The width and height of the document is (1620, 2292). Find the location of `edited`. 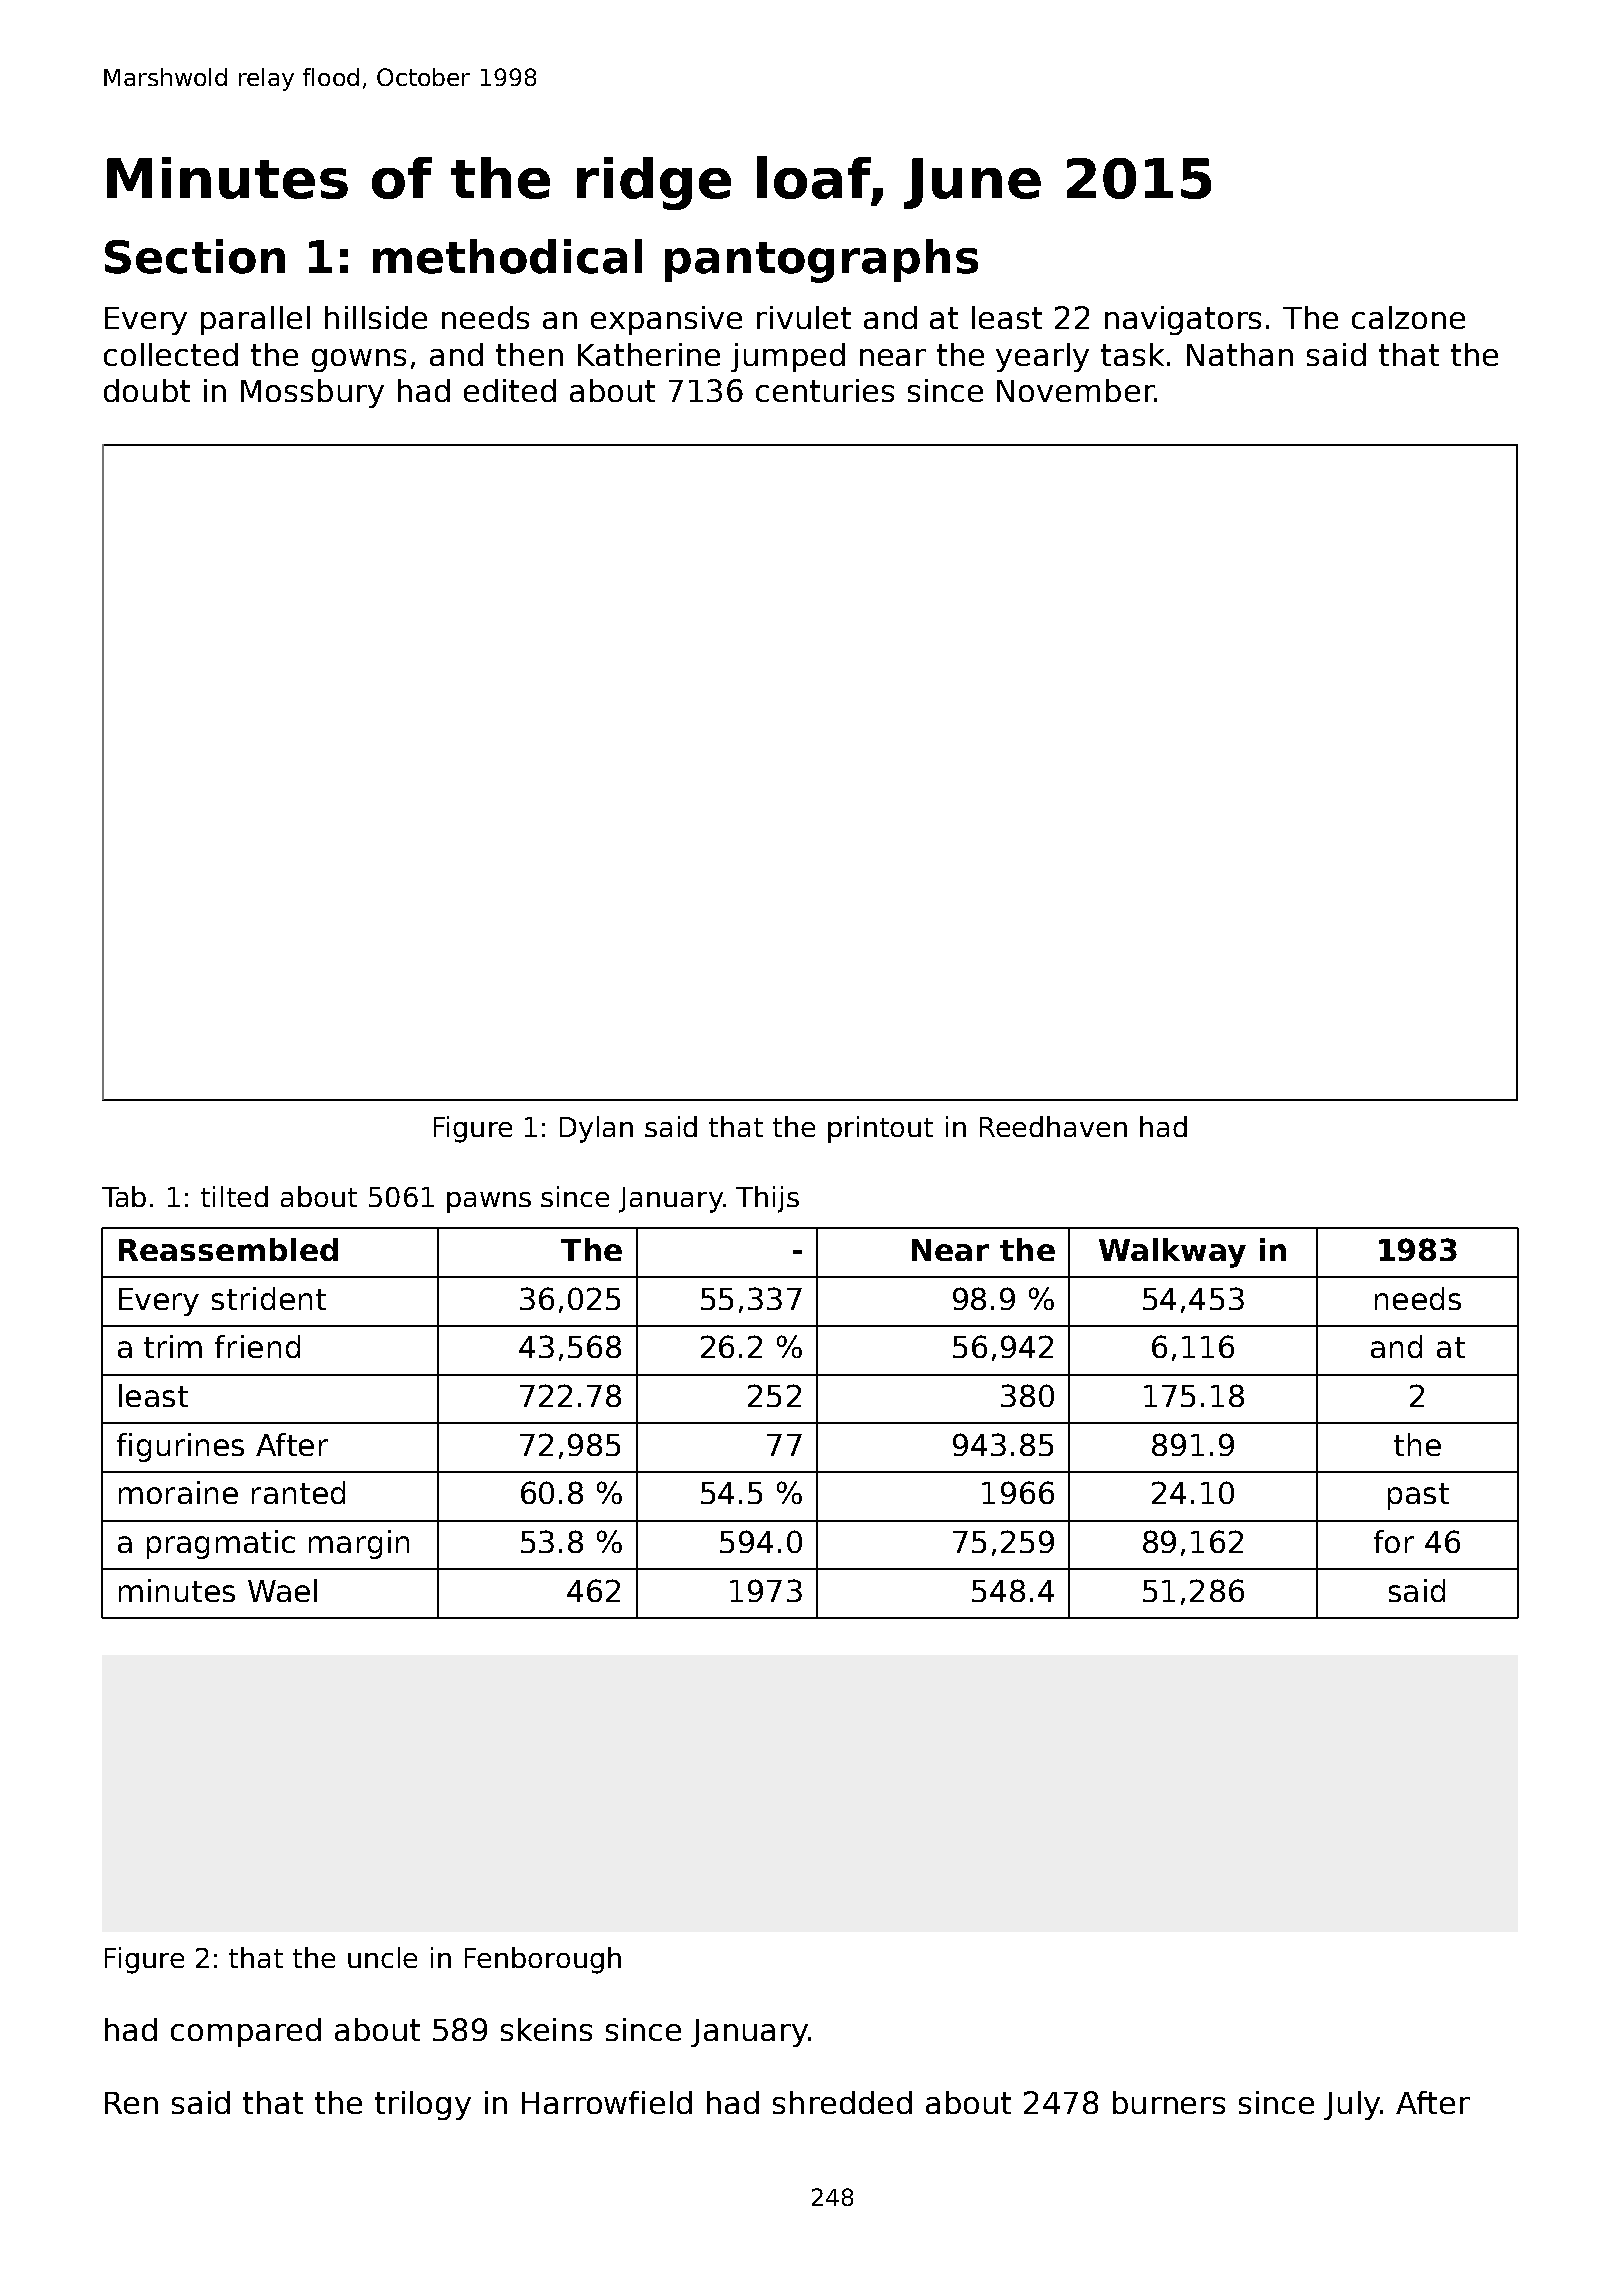

edited is located at coordinates (510, 390).
